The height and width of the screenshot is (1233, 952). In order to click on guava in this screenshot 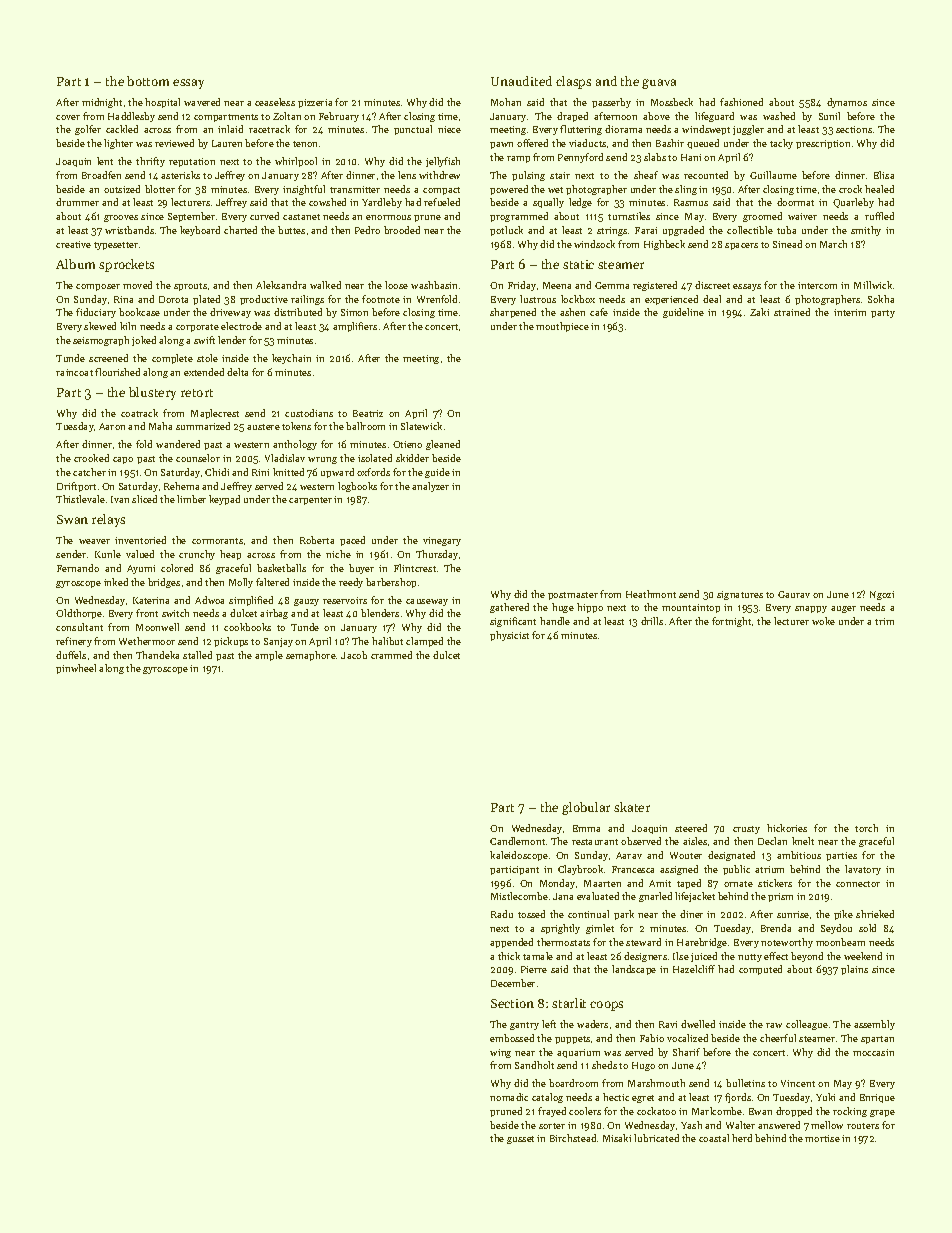, I will do `click(659, 84)`.
